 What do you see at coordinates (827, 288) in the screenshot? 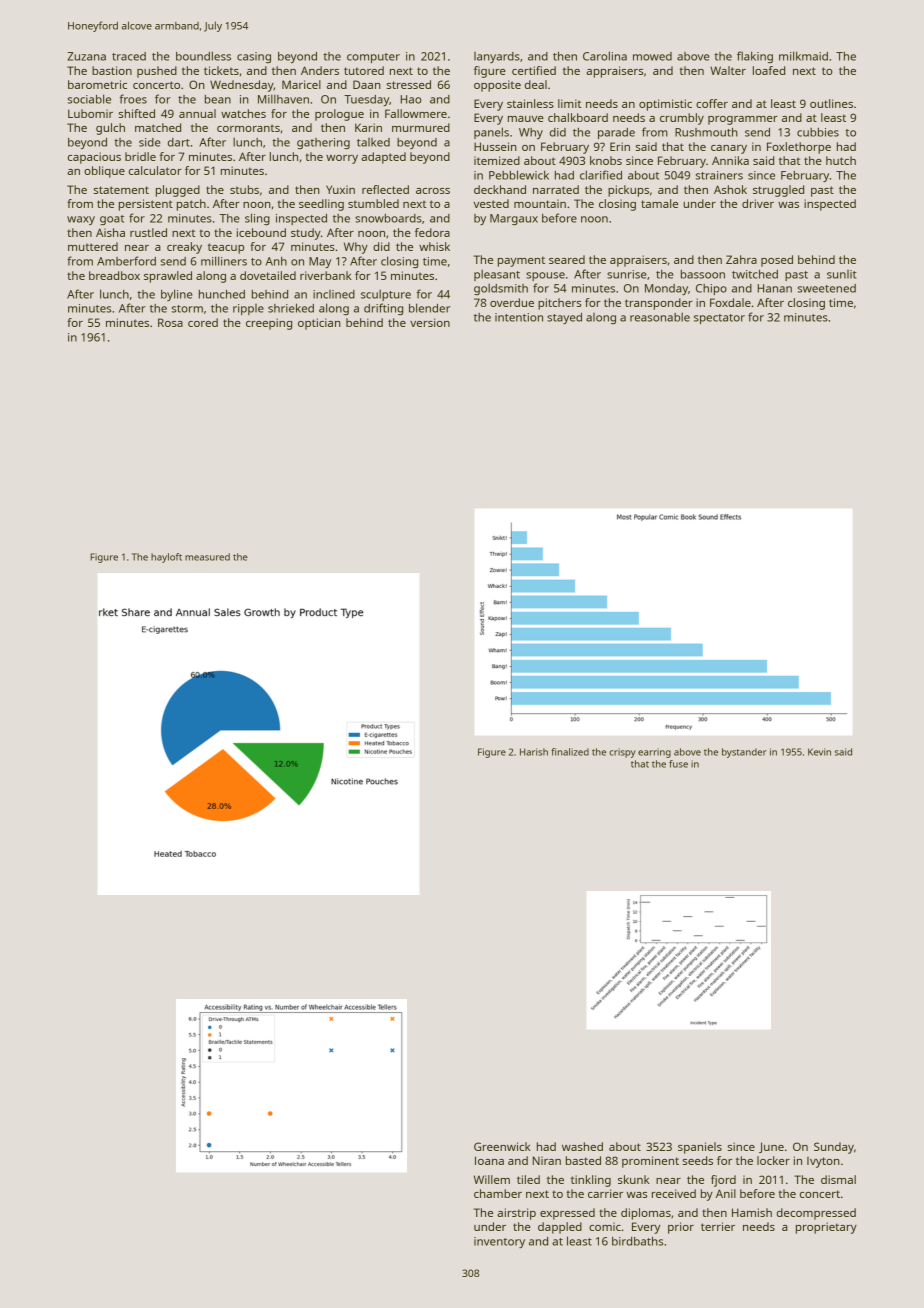
I see `sweetened` at bounding box center [827, 288].
